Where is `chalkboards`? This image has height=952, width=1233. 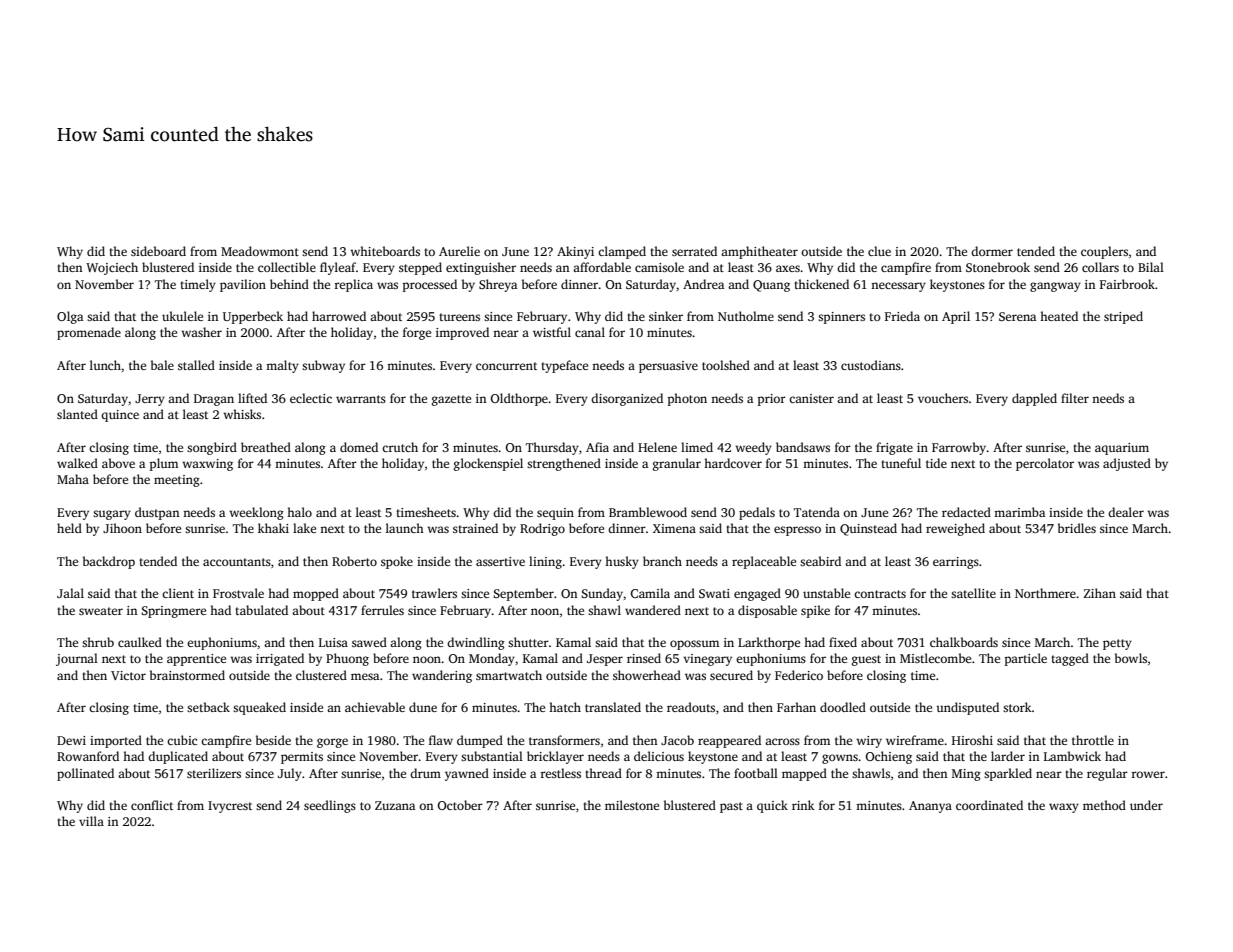
chalkboards is located at coordinates (964, 642).
